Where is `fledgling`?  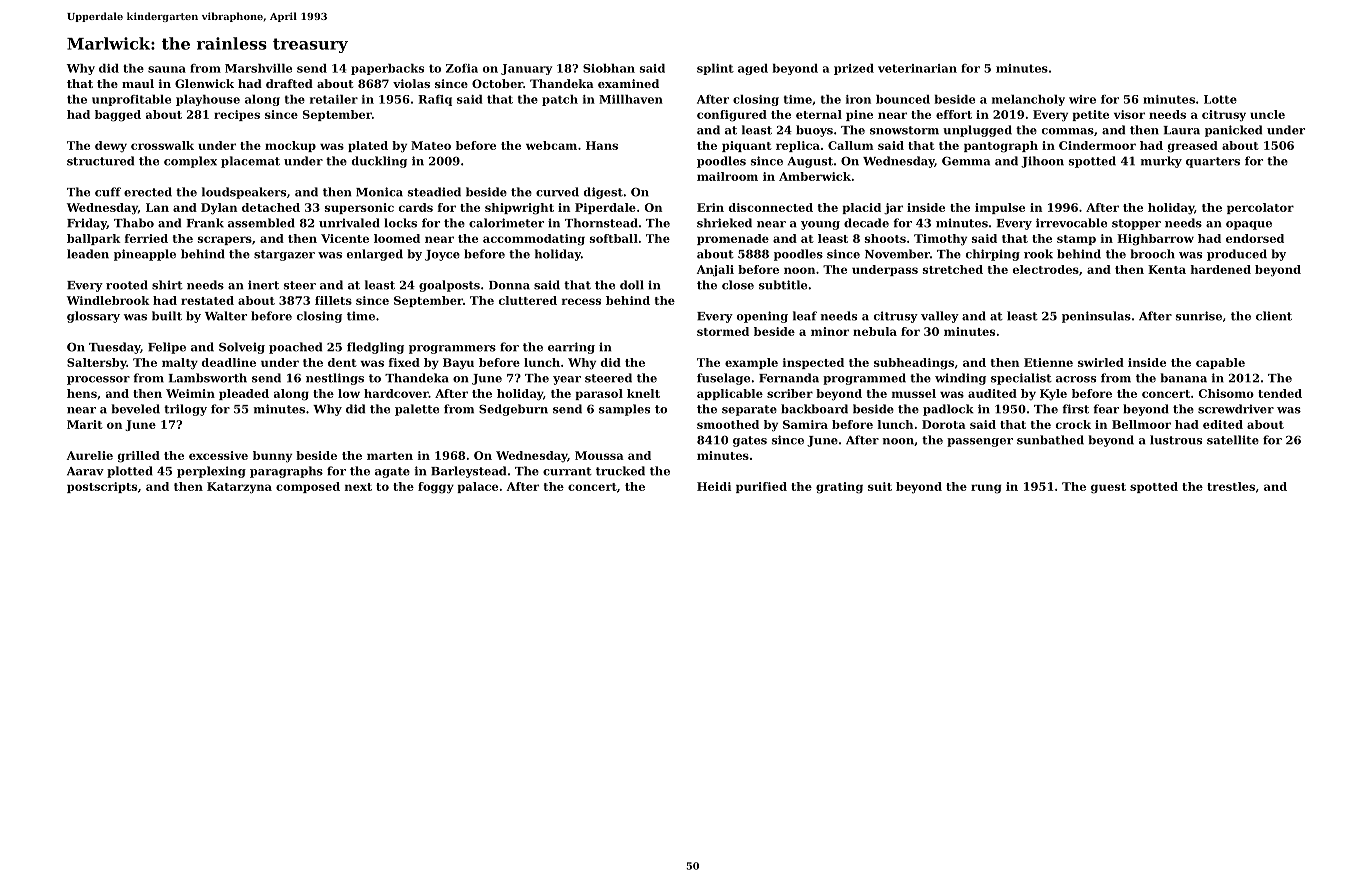
fledgling is located at coordinates (375, 348).
